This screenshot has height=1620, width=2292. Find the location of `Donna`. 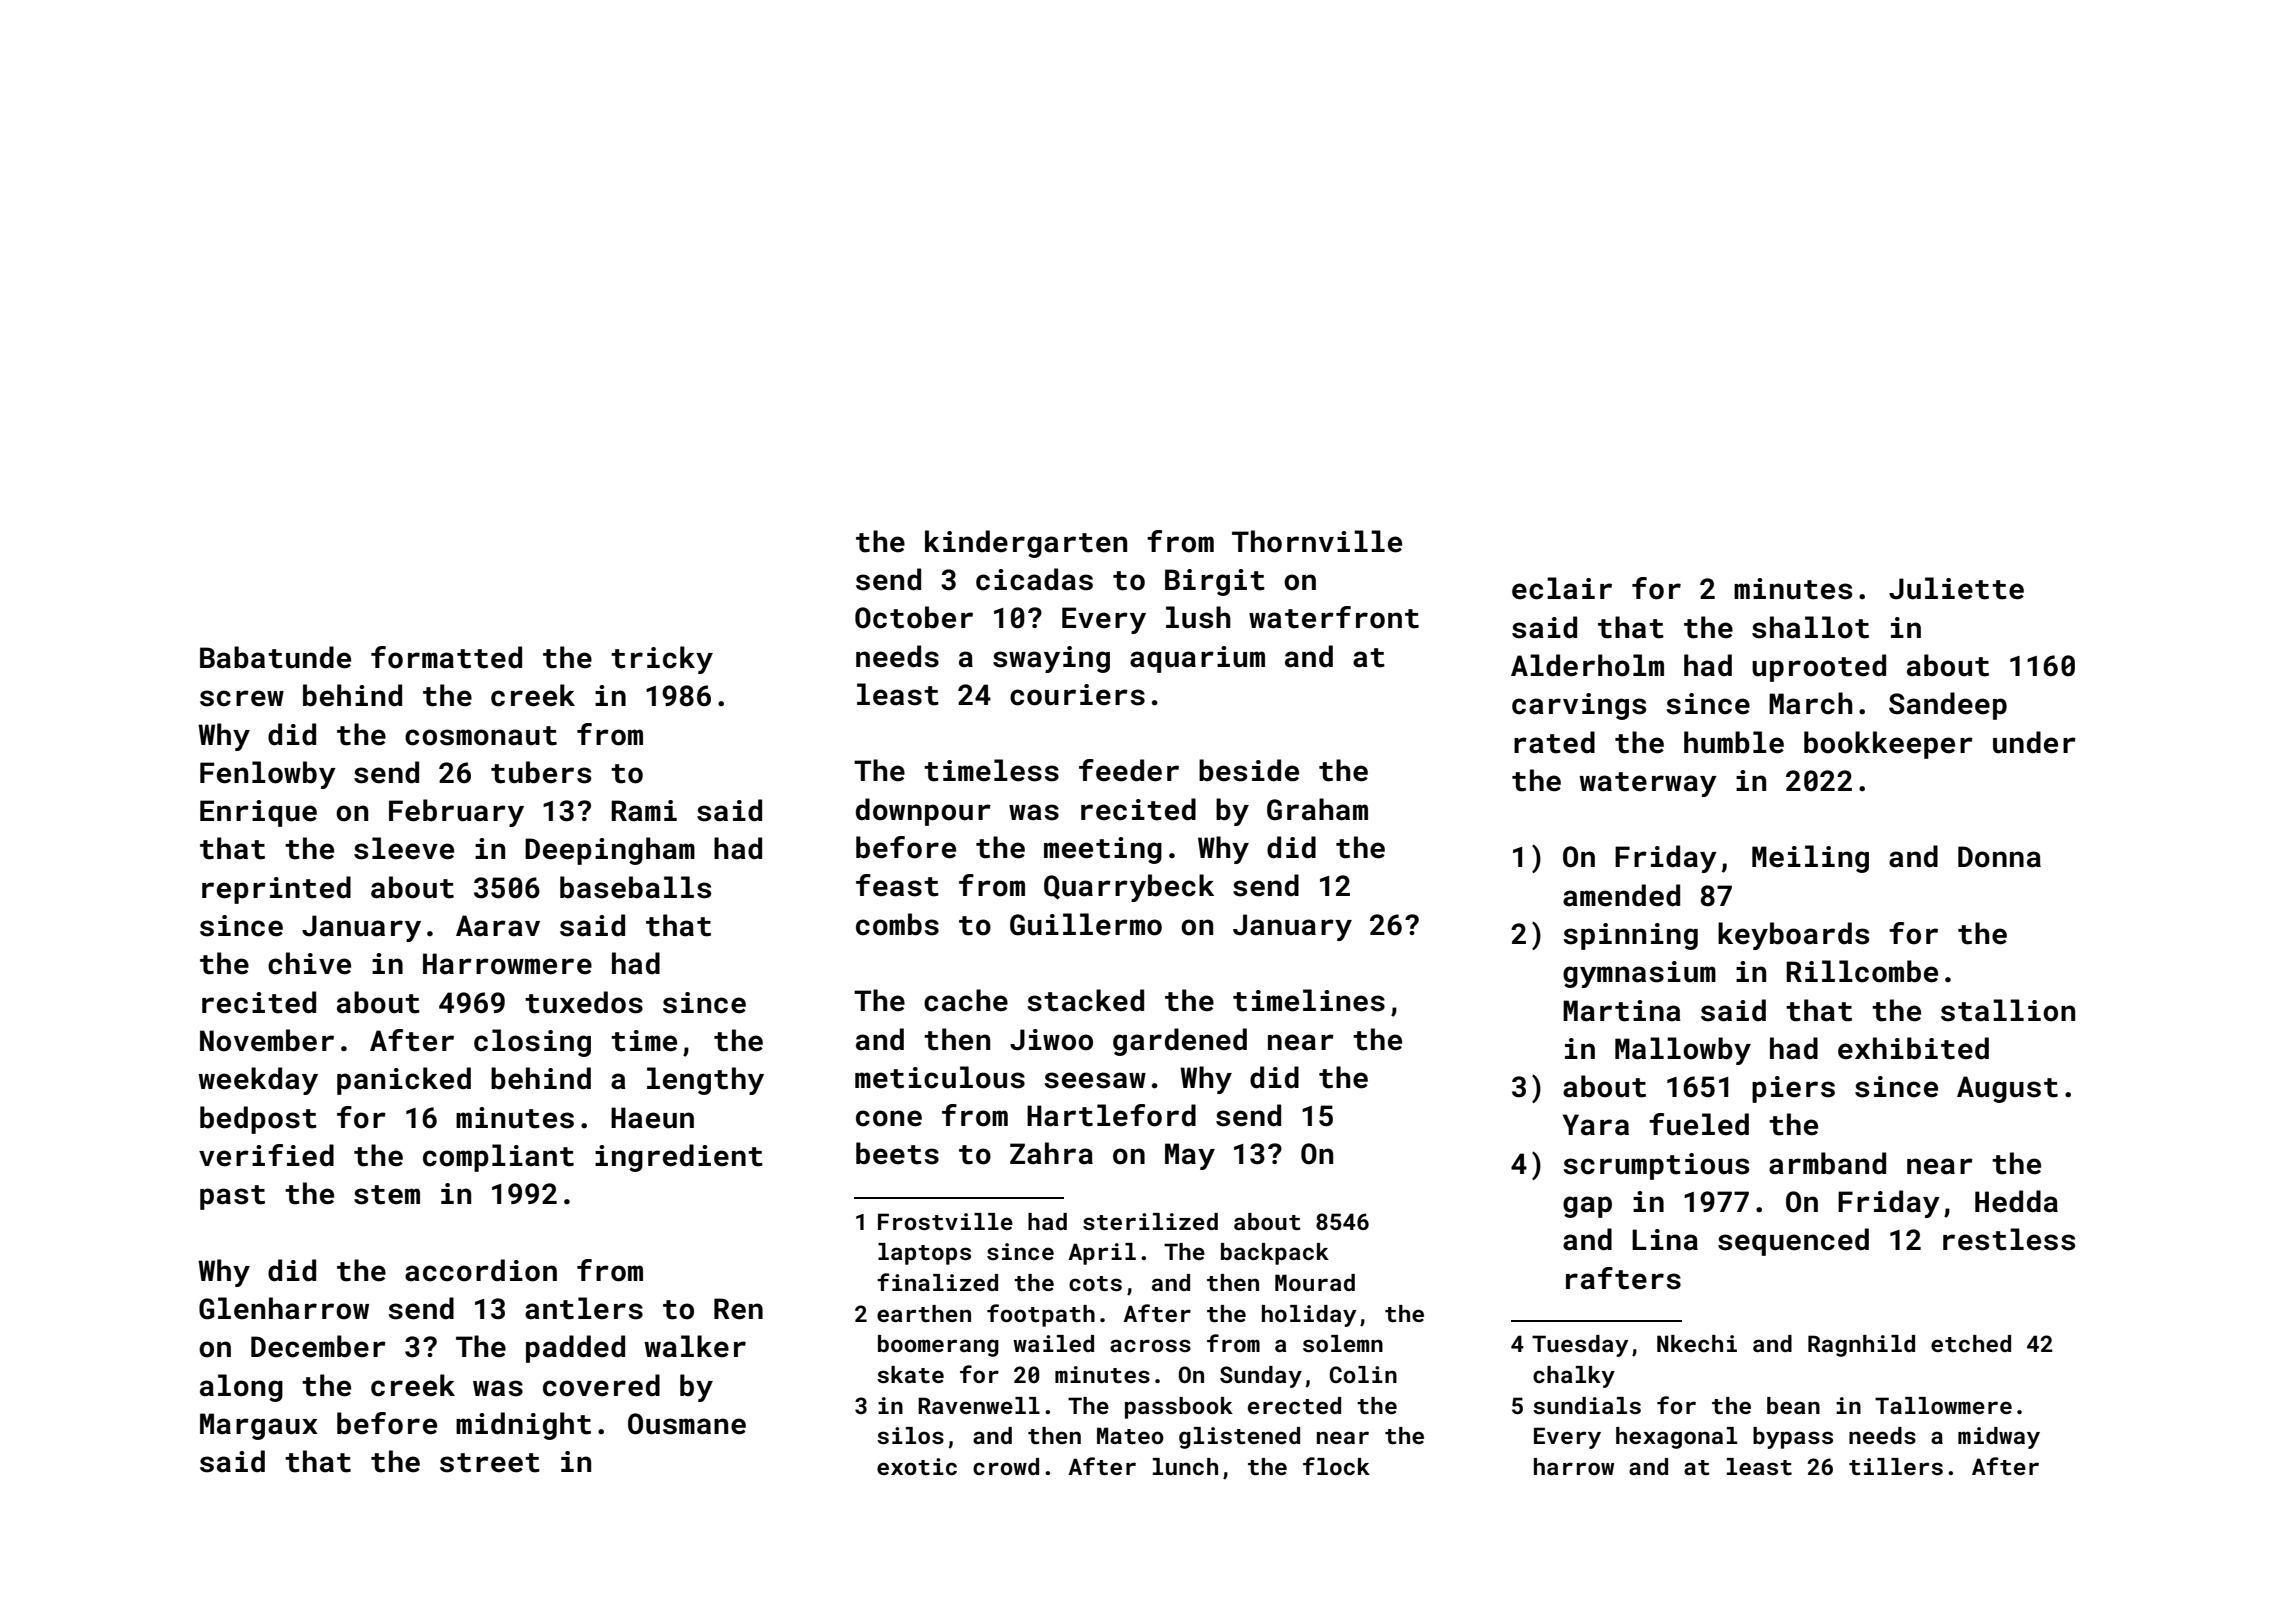

Donna is located at coordinates (1999, 857).
